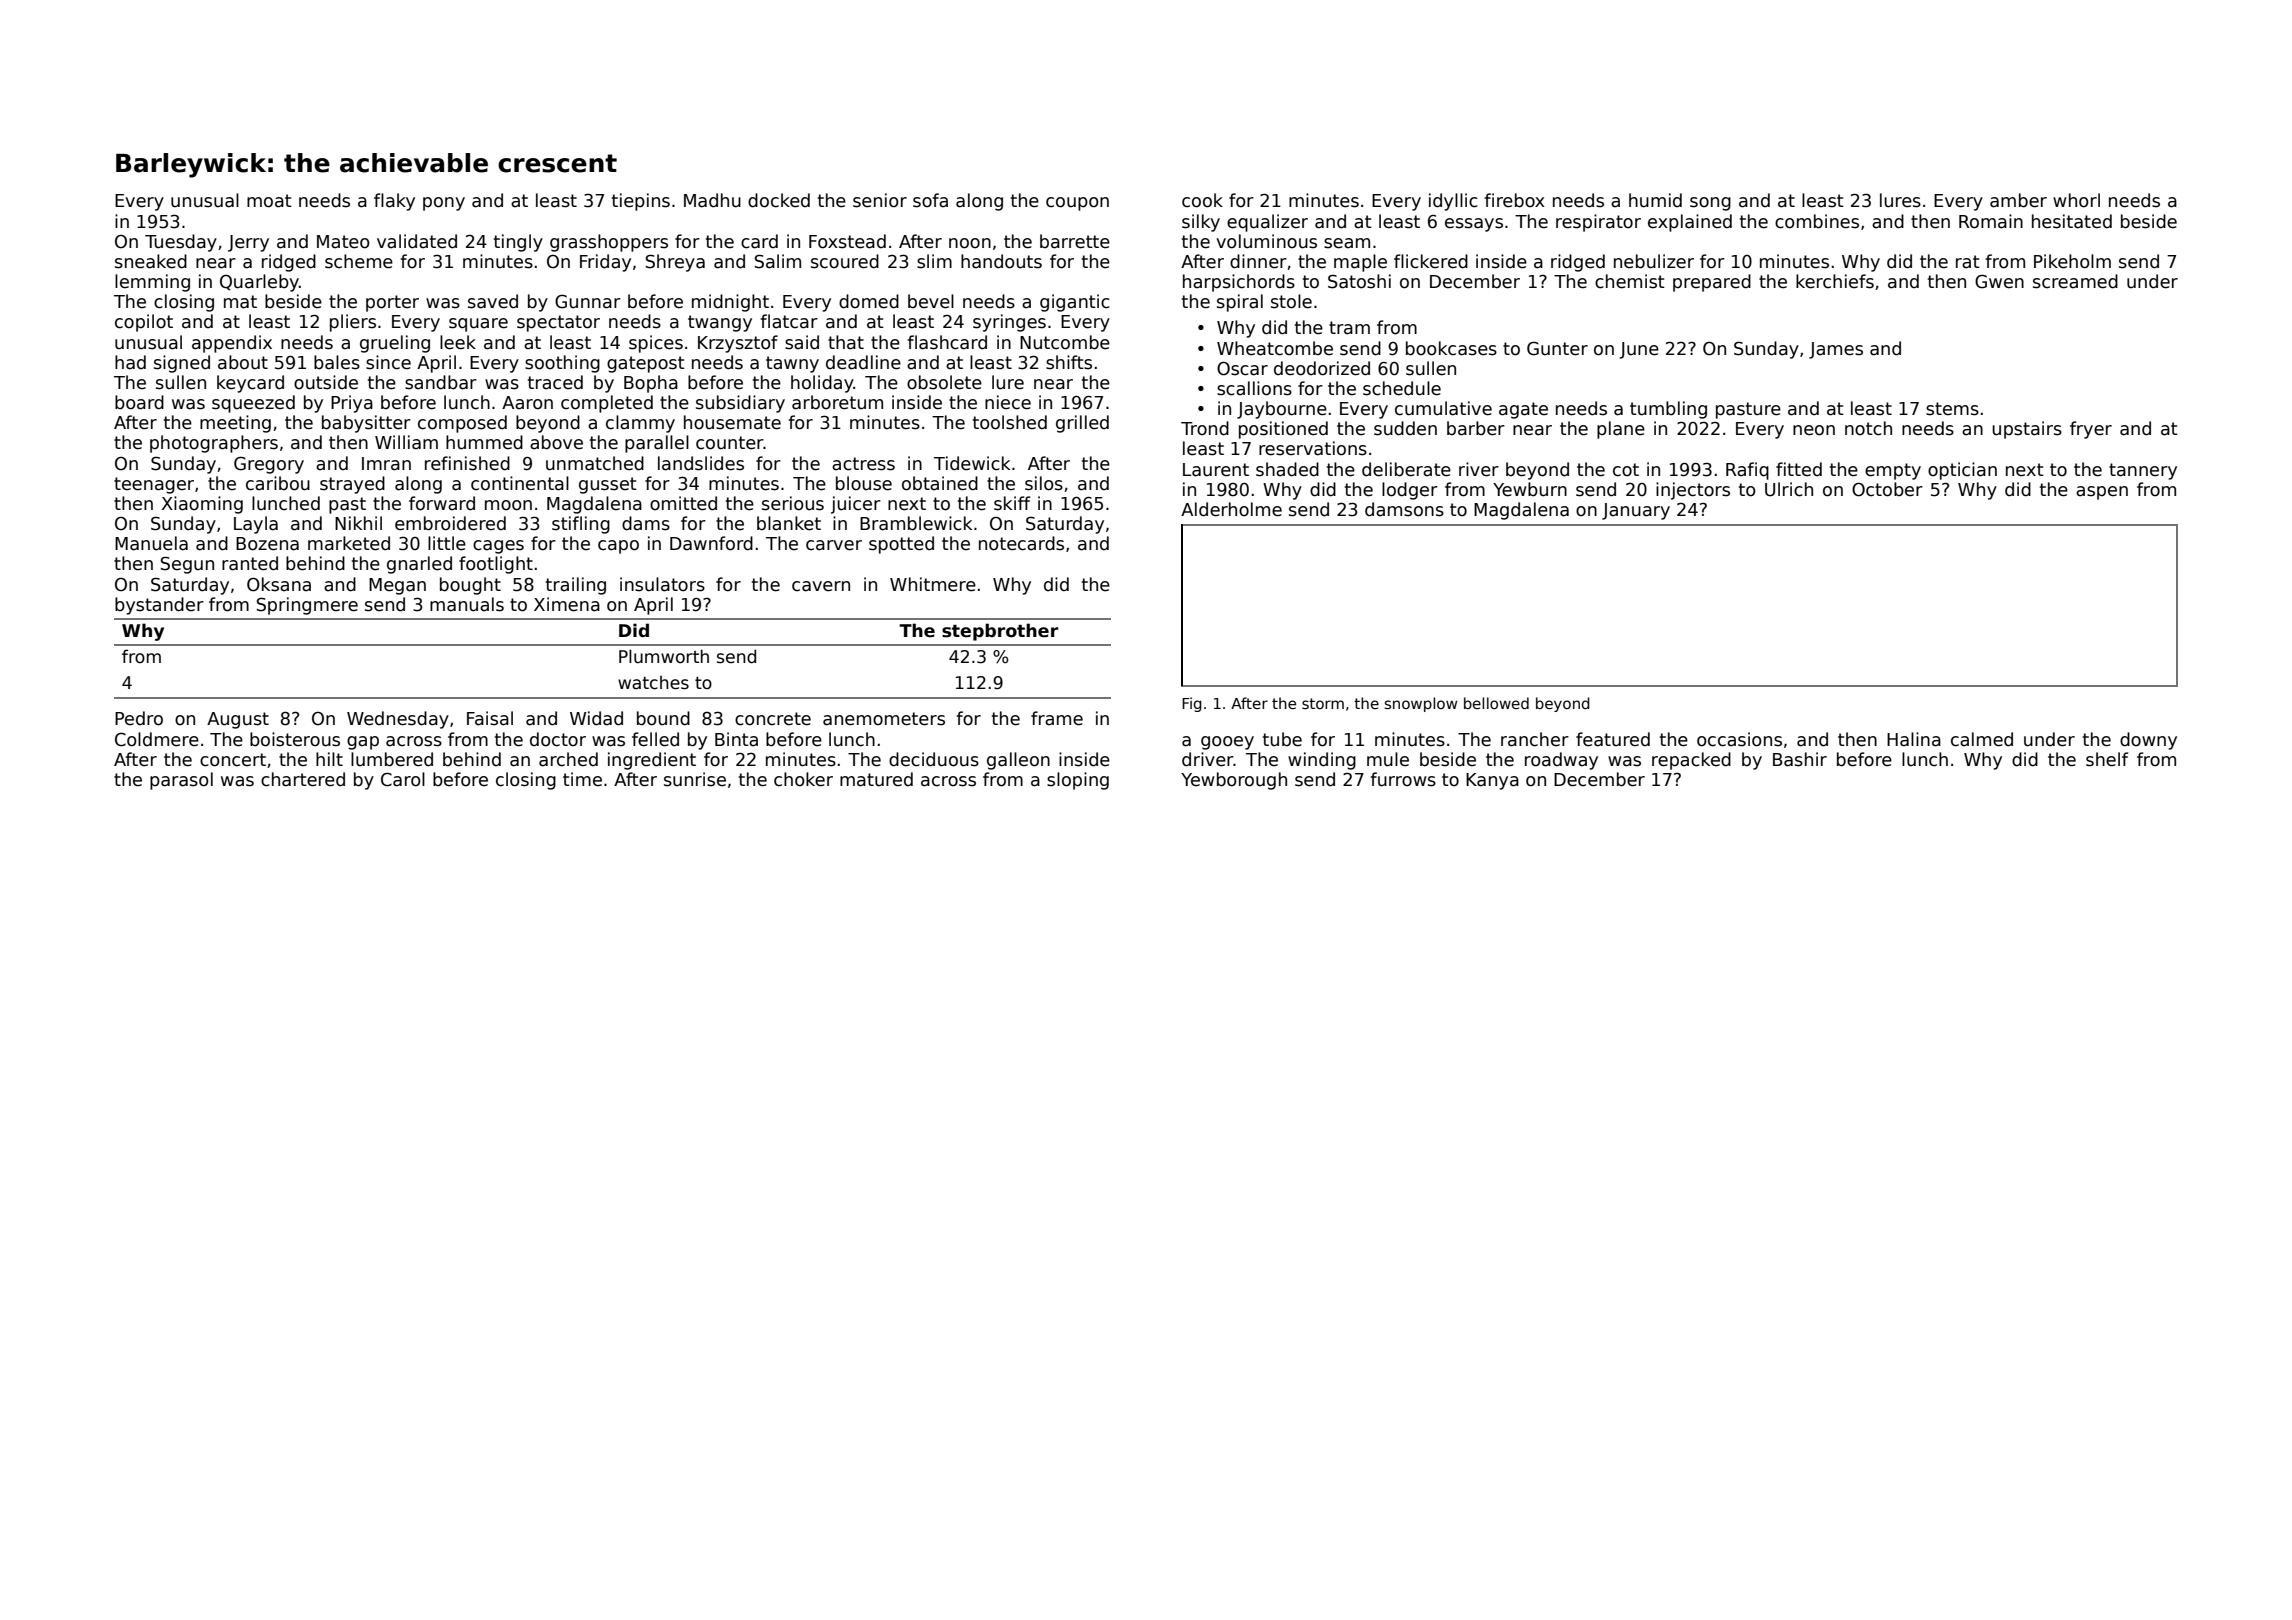 The width and height of the image is (2292, 1620). I want to click on October, so click(1887, 489).
